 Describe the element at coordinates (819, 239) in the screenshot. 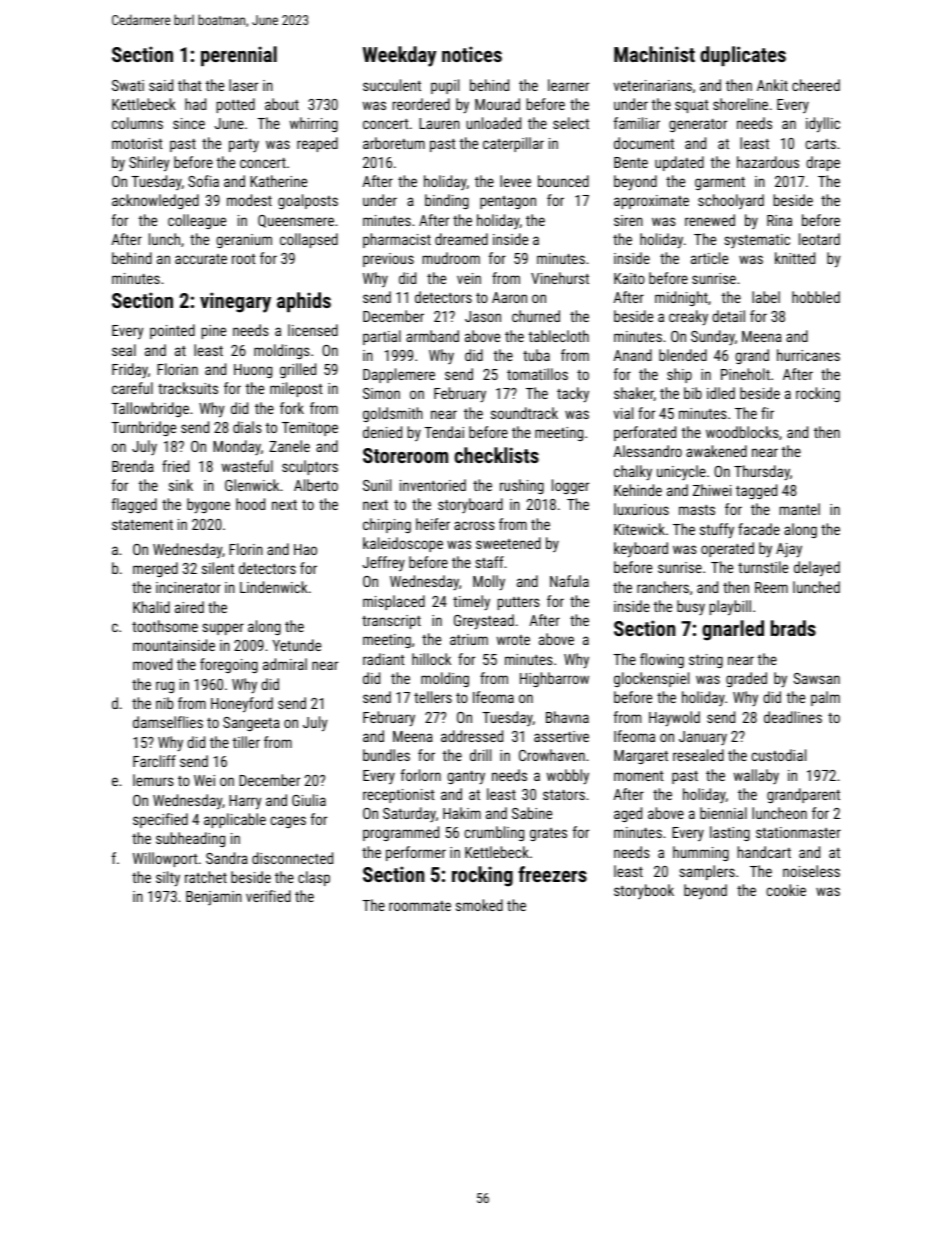

I see `leotard` at that location.
